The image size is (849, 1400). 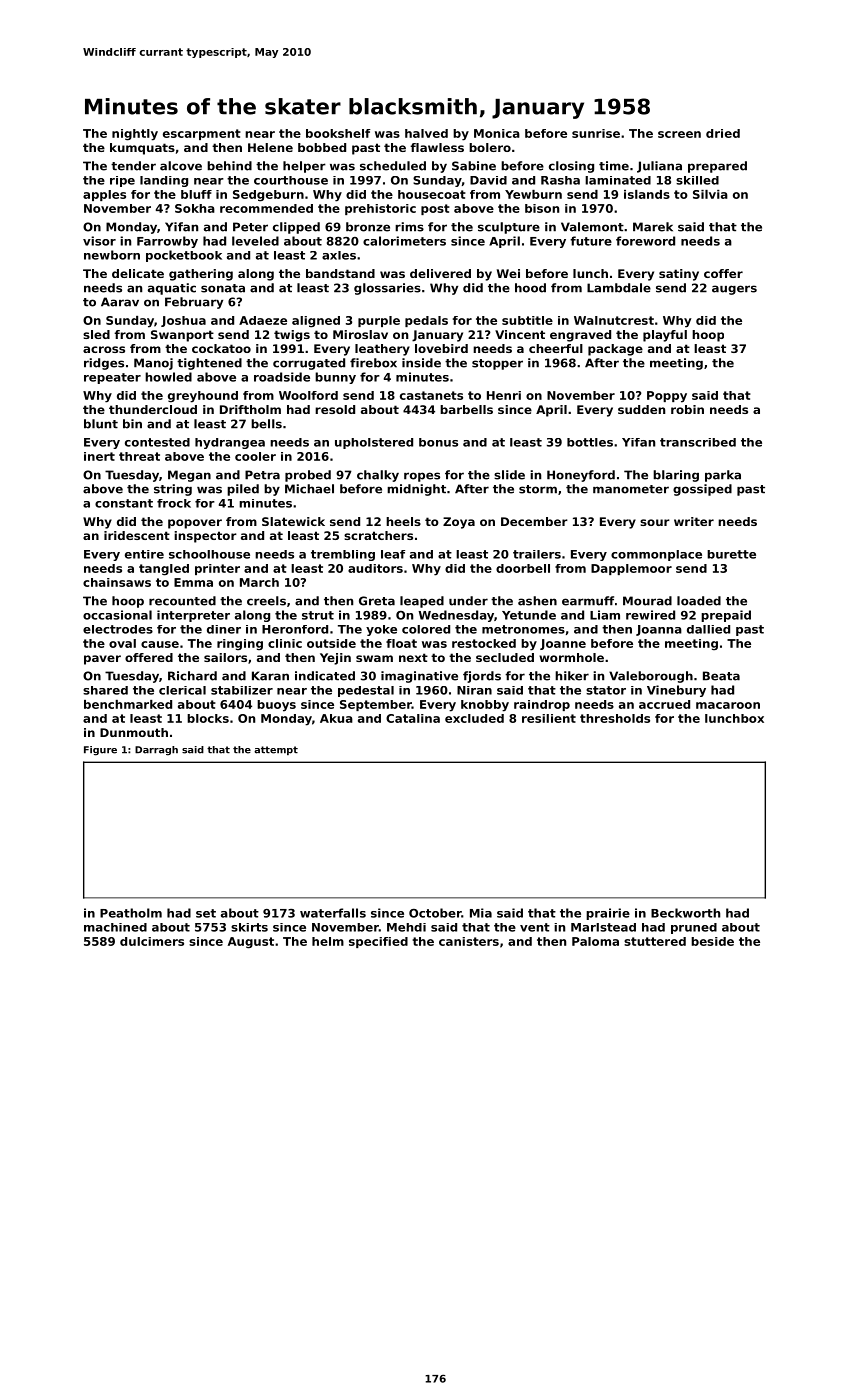 What do you see at coordinates (641, 409) in the page?
I see `sudden` at bounding box center [641, 409].
